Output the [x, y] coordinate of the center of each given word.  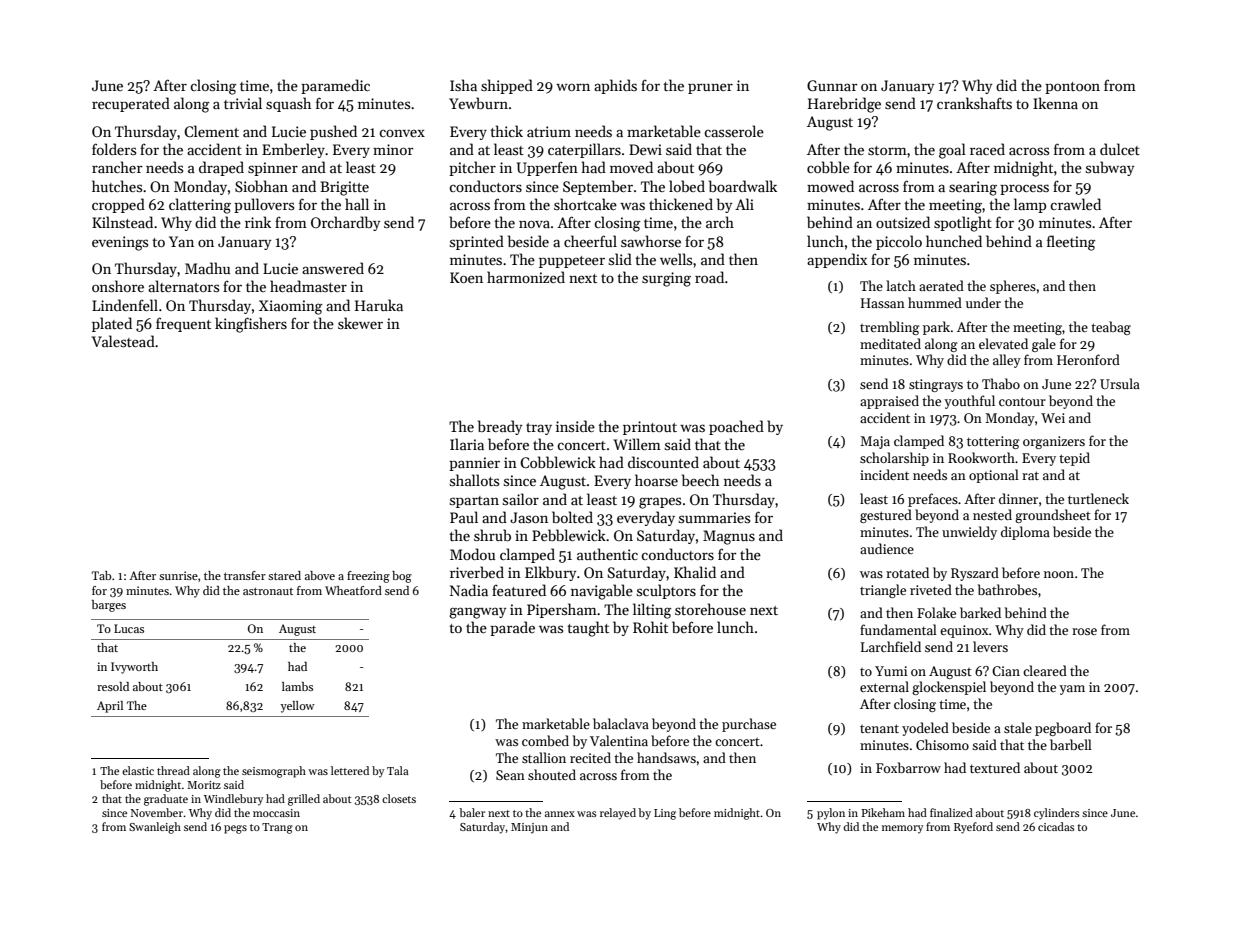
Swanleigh [155, 828]
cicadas [1056, 826]
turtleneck [1098, 498]
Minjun [529, 828]
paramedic [335, 86]
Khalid [695, 572]
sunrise [178, 575]
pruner [710, 88]
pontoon [1072, 88]
